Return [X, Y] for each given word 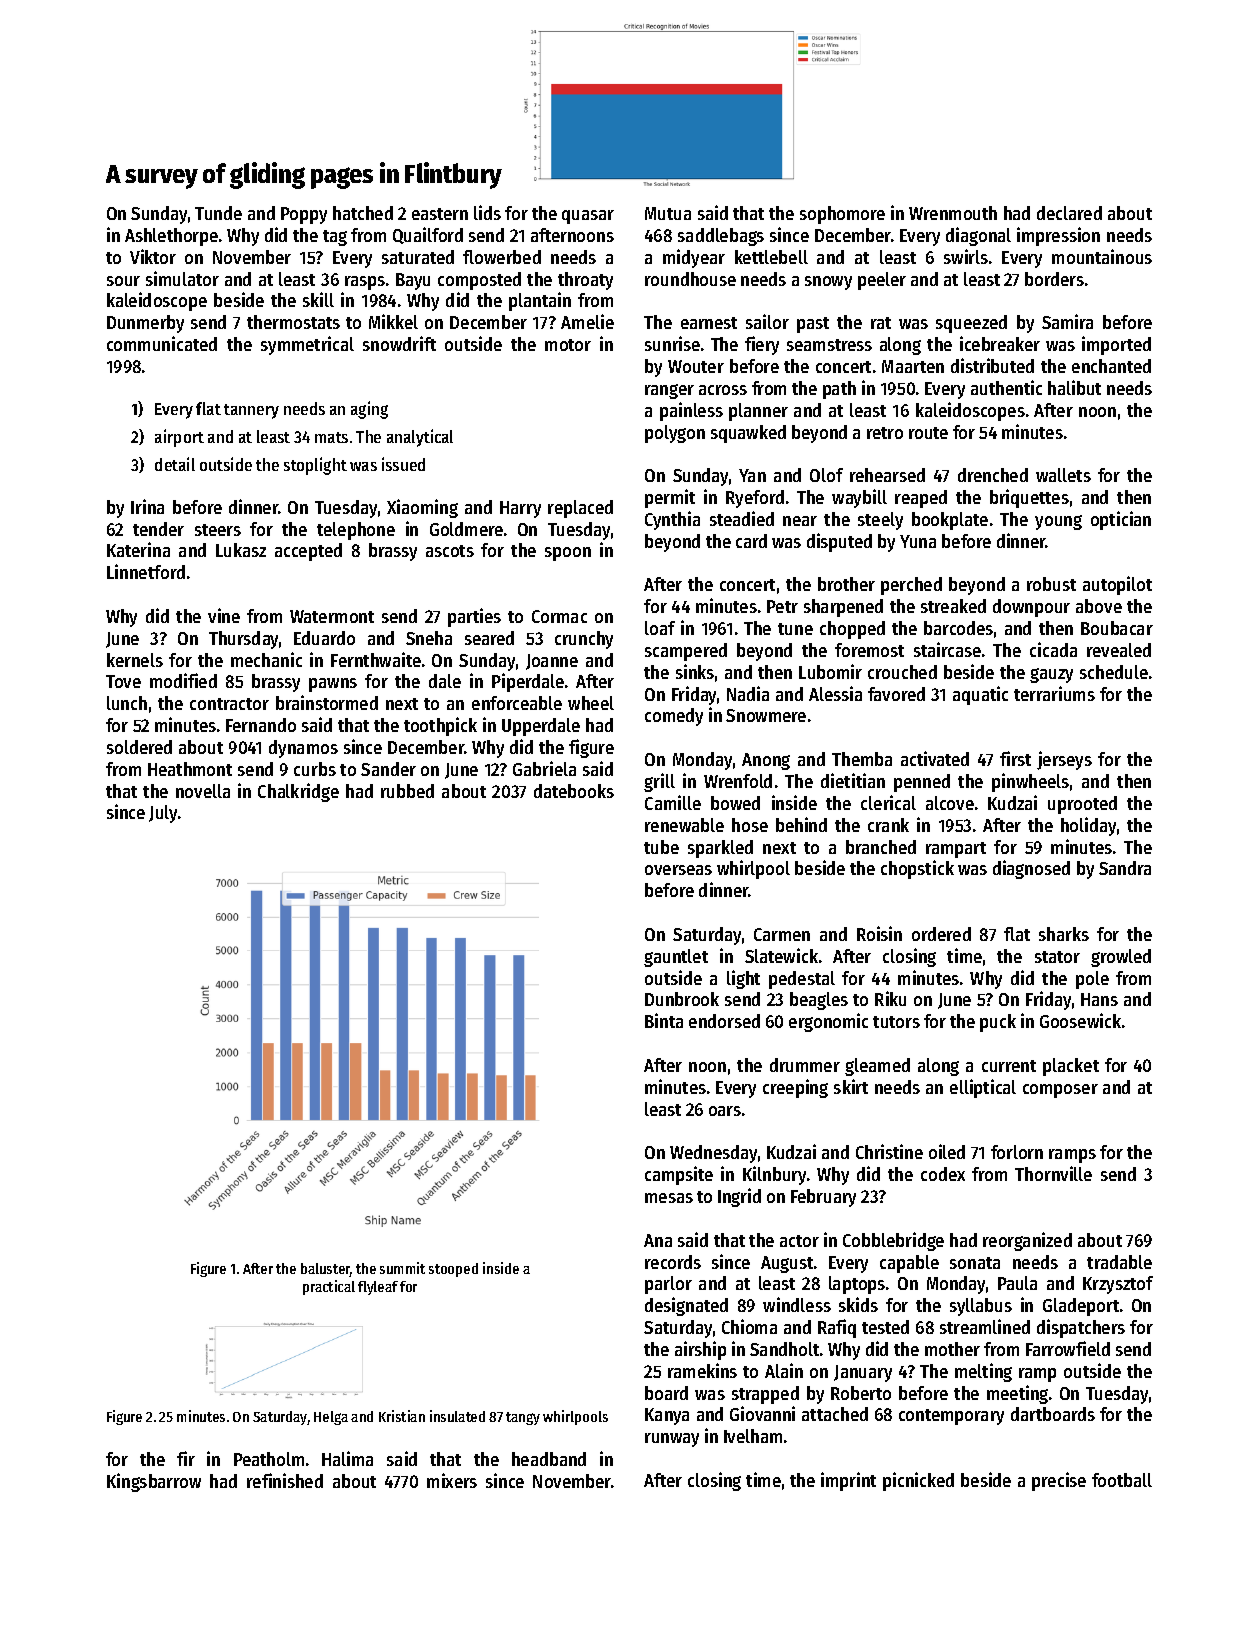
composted [479, 281]
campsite [679, 1175]
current [1009, 1066]
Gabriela [544, 768]
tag [335, 238]
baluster [326, 1270]
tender [158, 529]
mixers [452, 1480]
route [928, 433]
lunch [127, 703]
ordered [941, 934]
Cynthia [672, 520]
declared [1069, 213]
